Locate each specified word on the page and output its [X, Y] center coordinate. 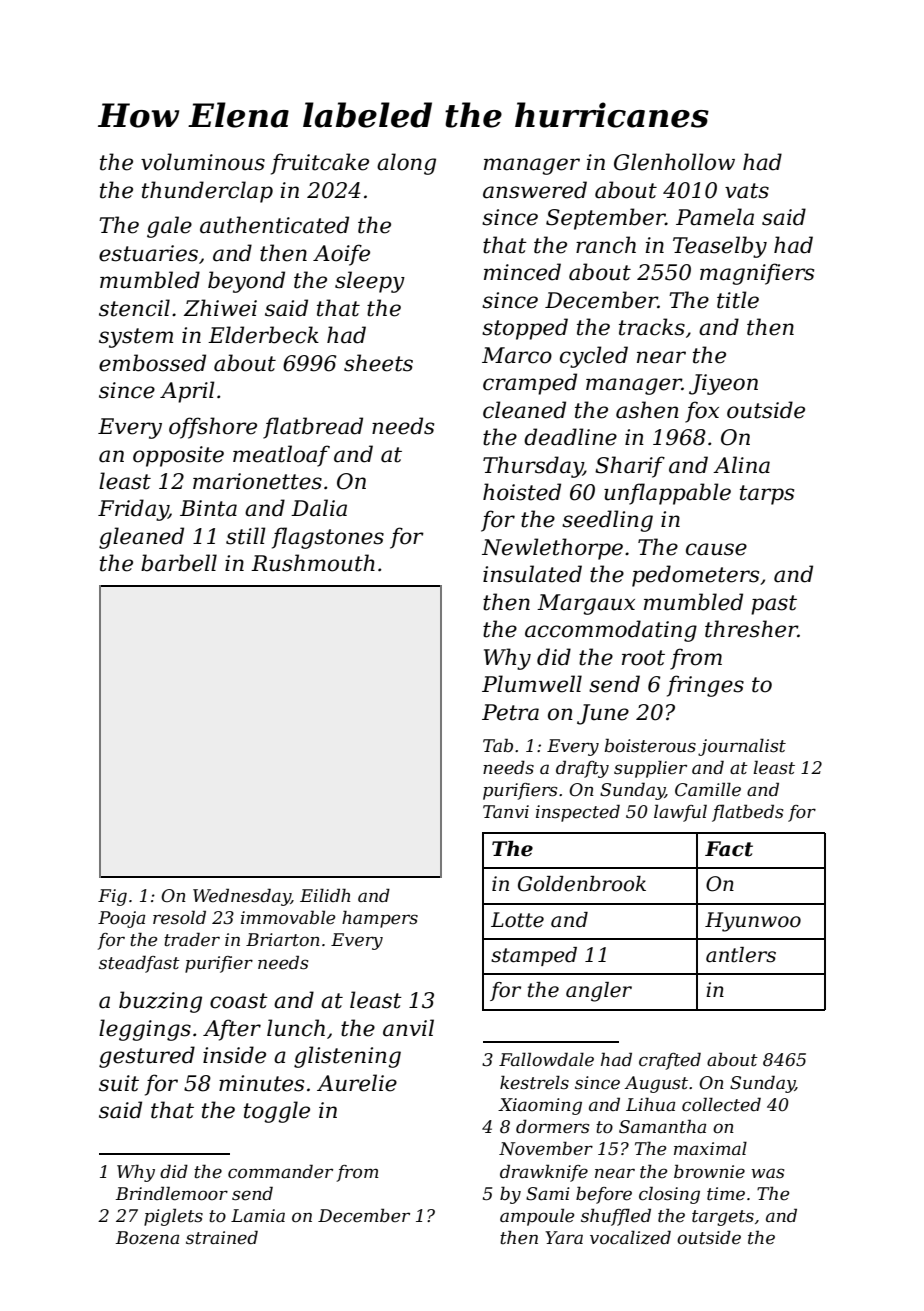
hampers [380, 919]
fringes [705, 686]
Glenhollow [674, 162]
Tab [498, 745]
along [406, 164]
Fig [112, 897]
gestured [147, 1057]
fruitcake [320, 164]
